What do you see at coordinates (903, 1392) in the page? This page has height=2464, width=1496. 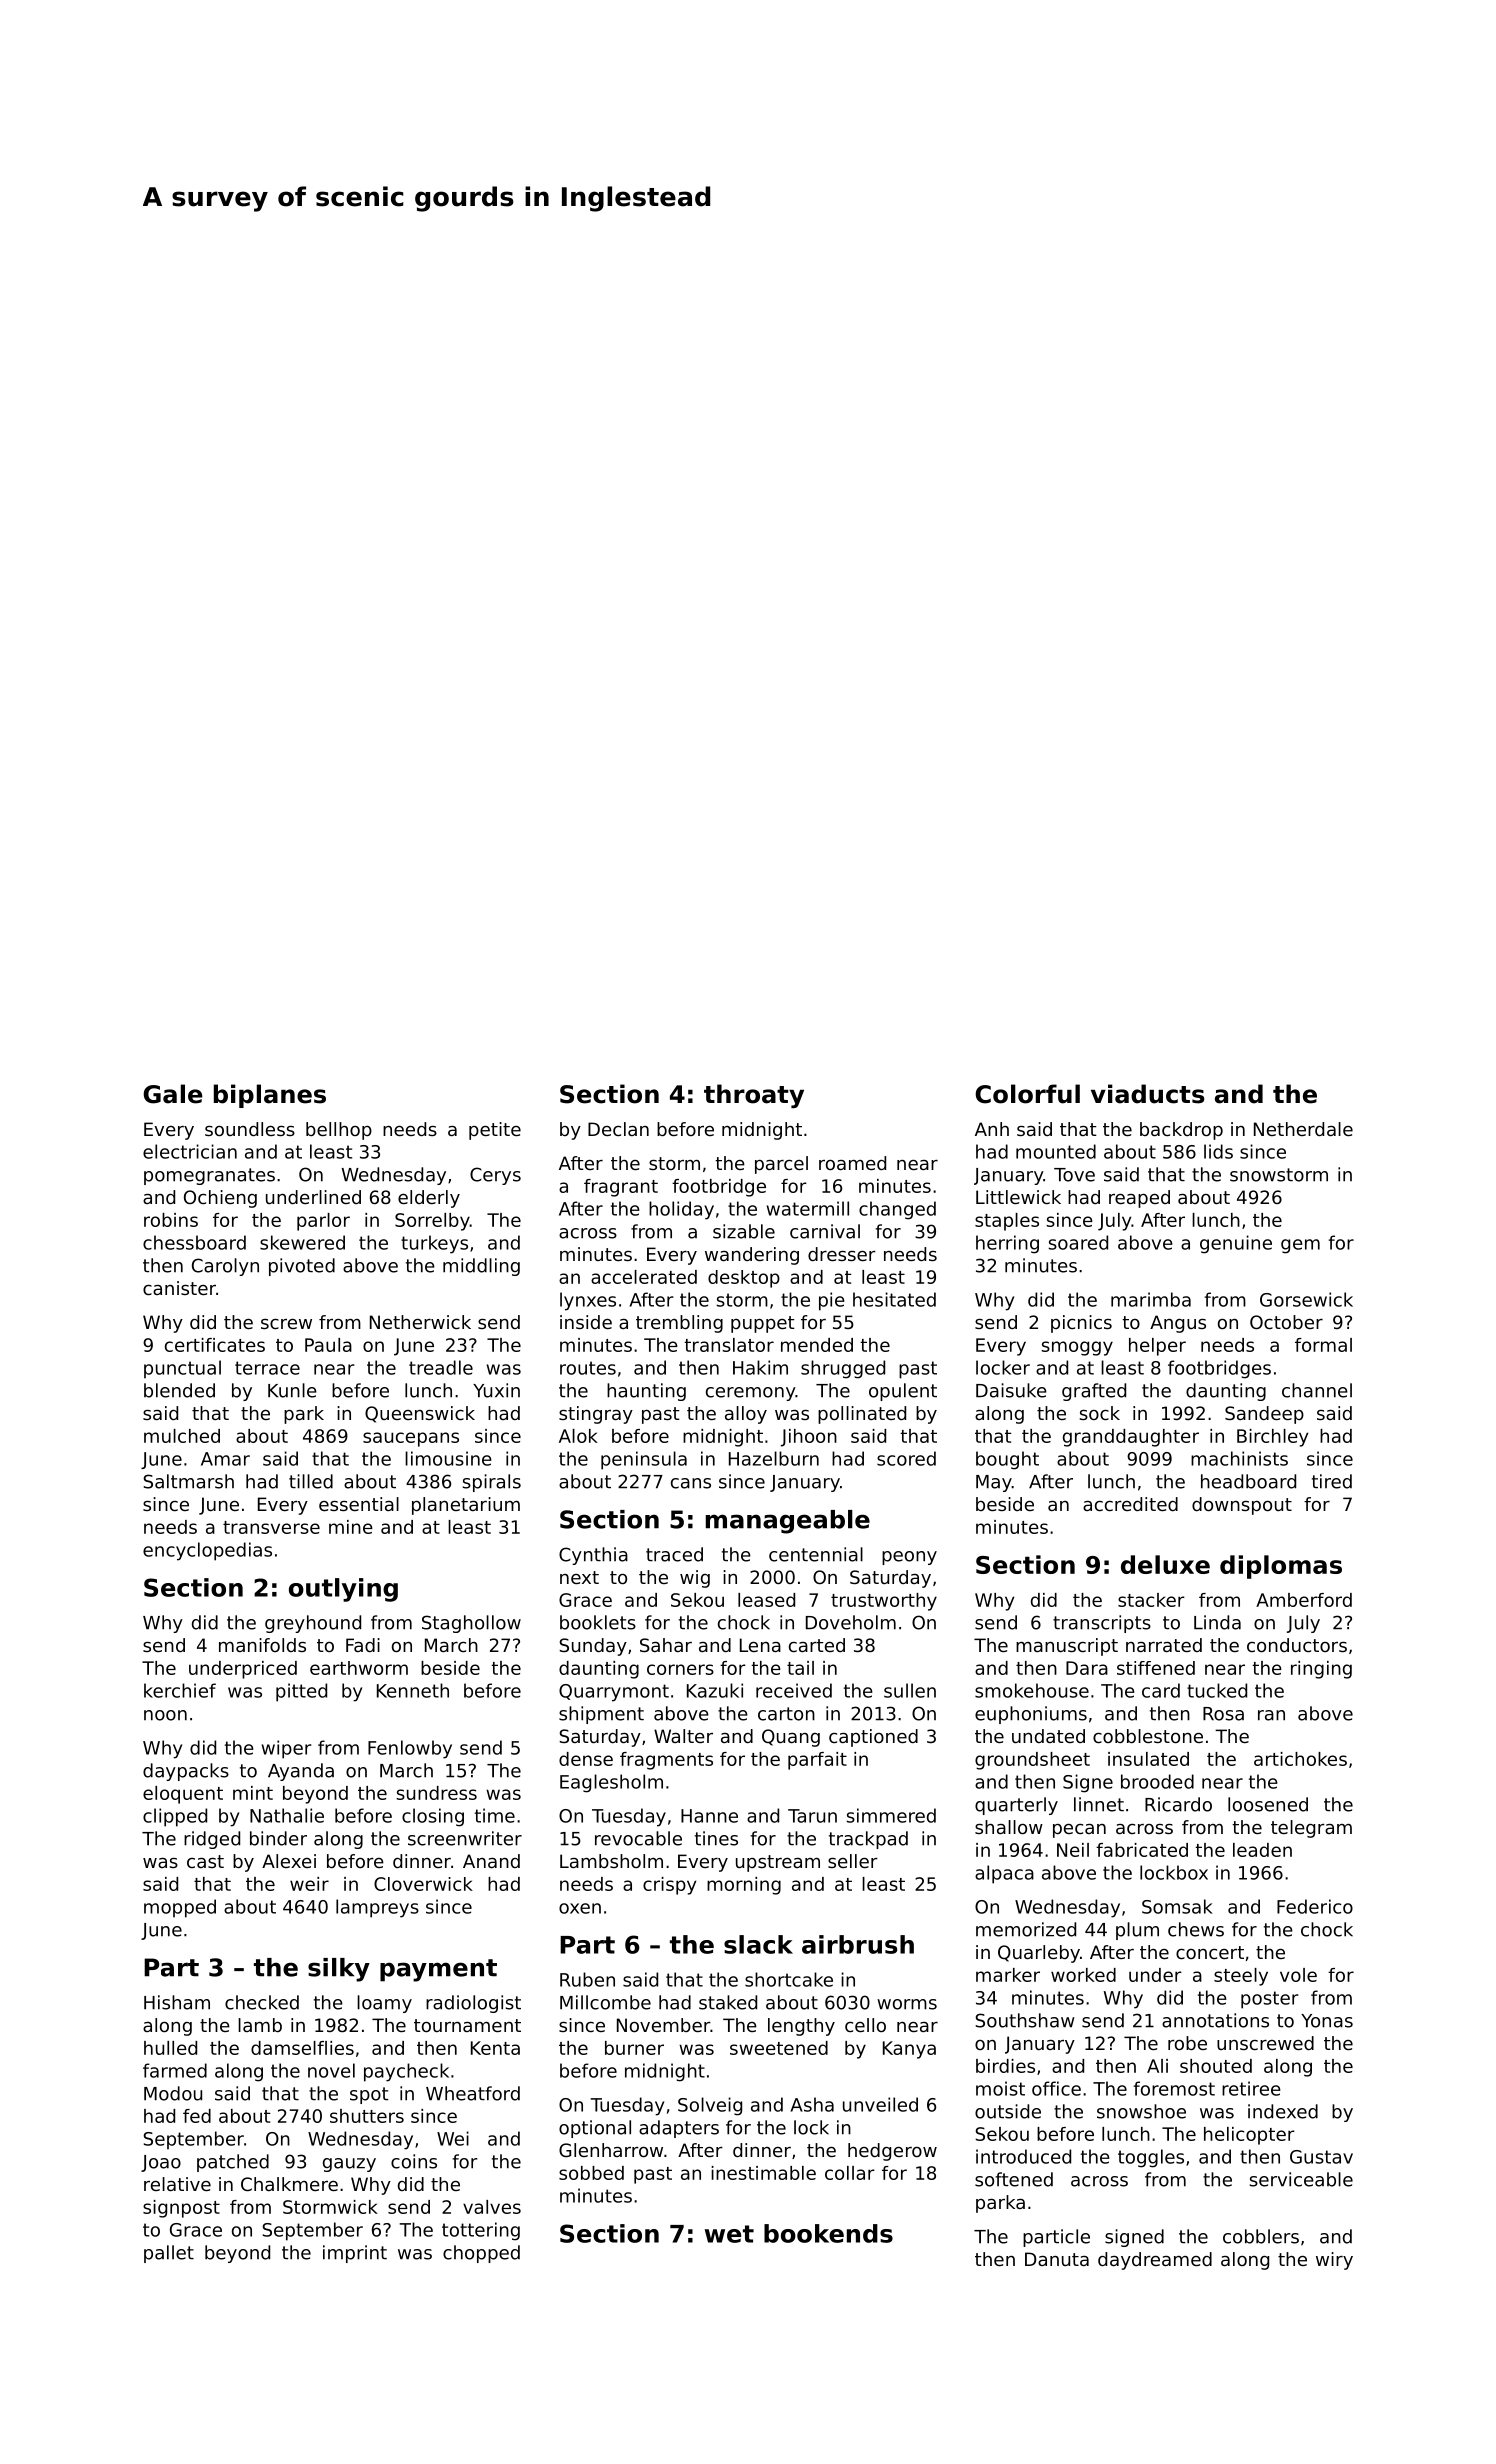 I see `opulent` at bounding box center [903, 1392].
